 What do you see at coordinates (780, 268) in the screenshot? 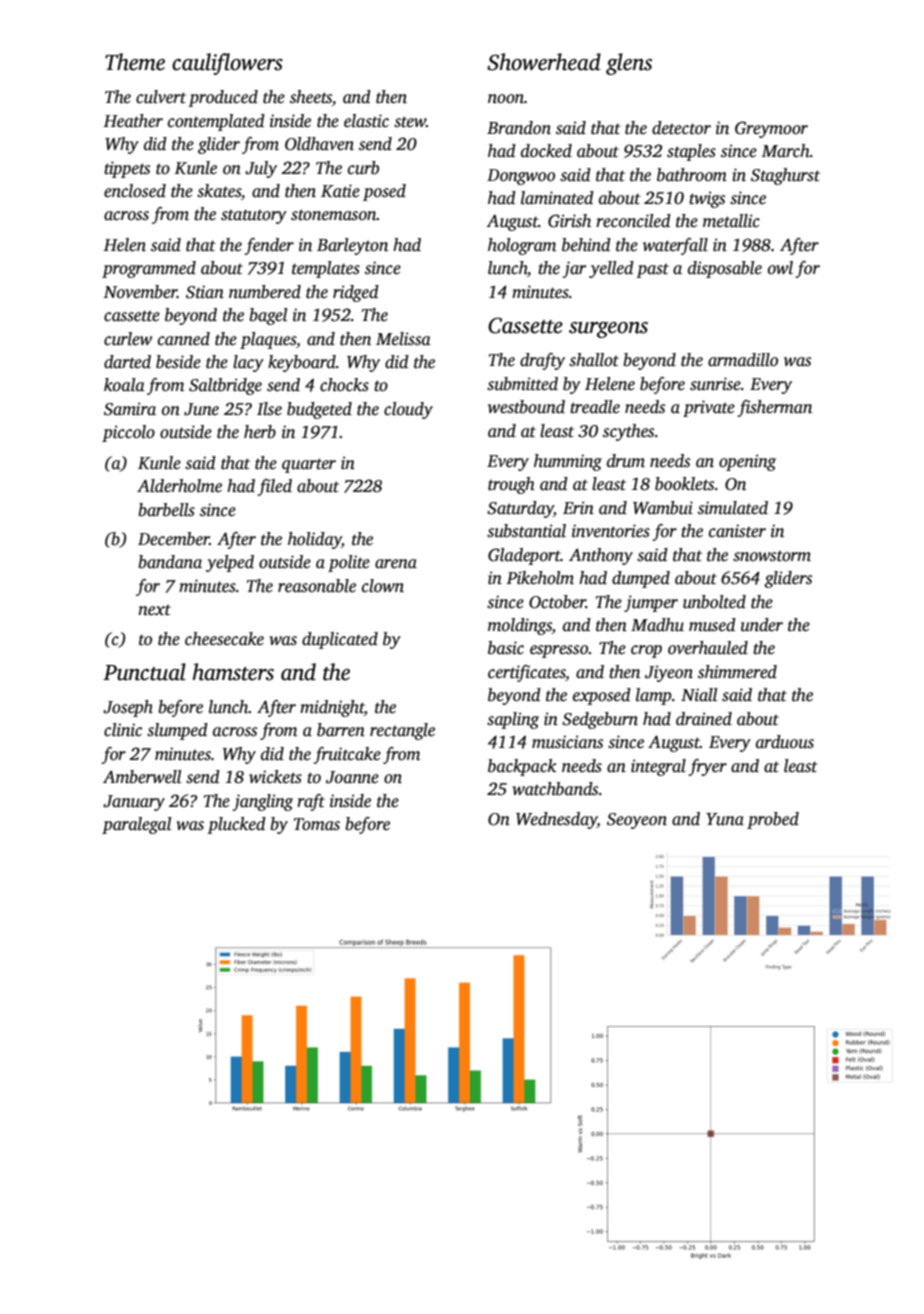
I see `owl` at bounding box center [780, 268].
